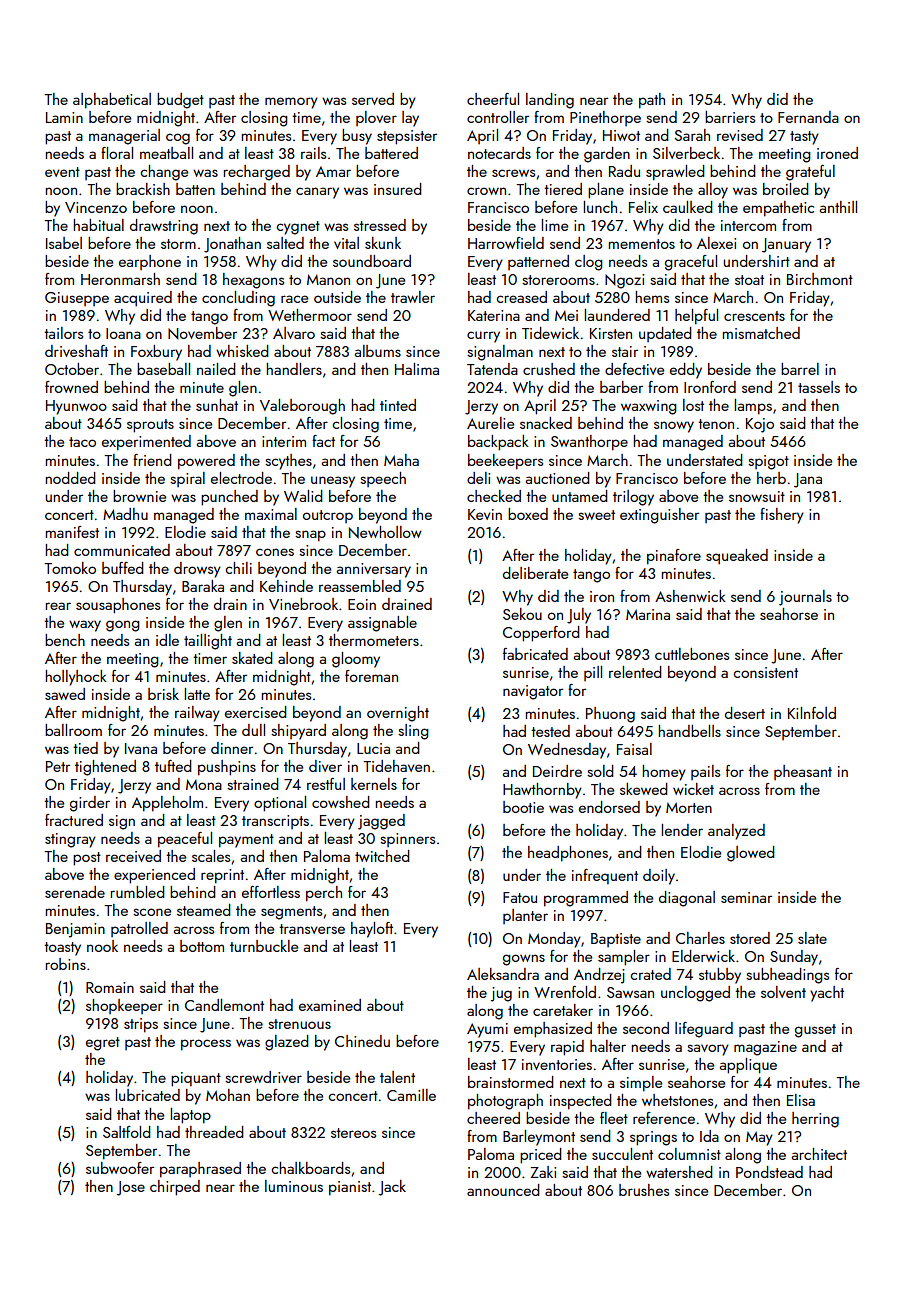  What do you see at coordinates (520, 897) in the page?
I see `Fatou` at bounding box center [520, 897].
